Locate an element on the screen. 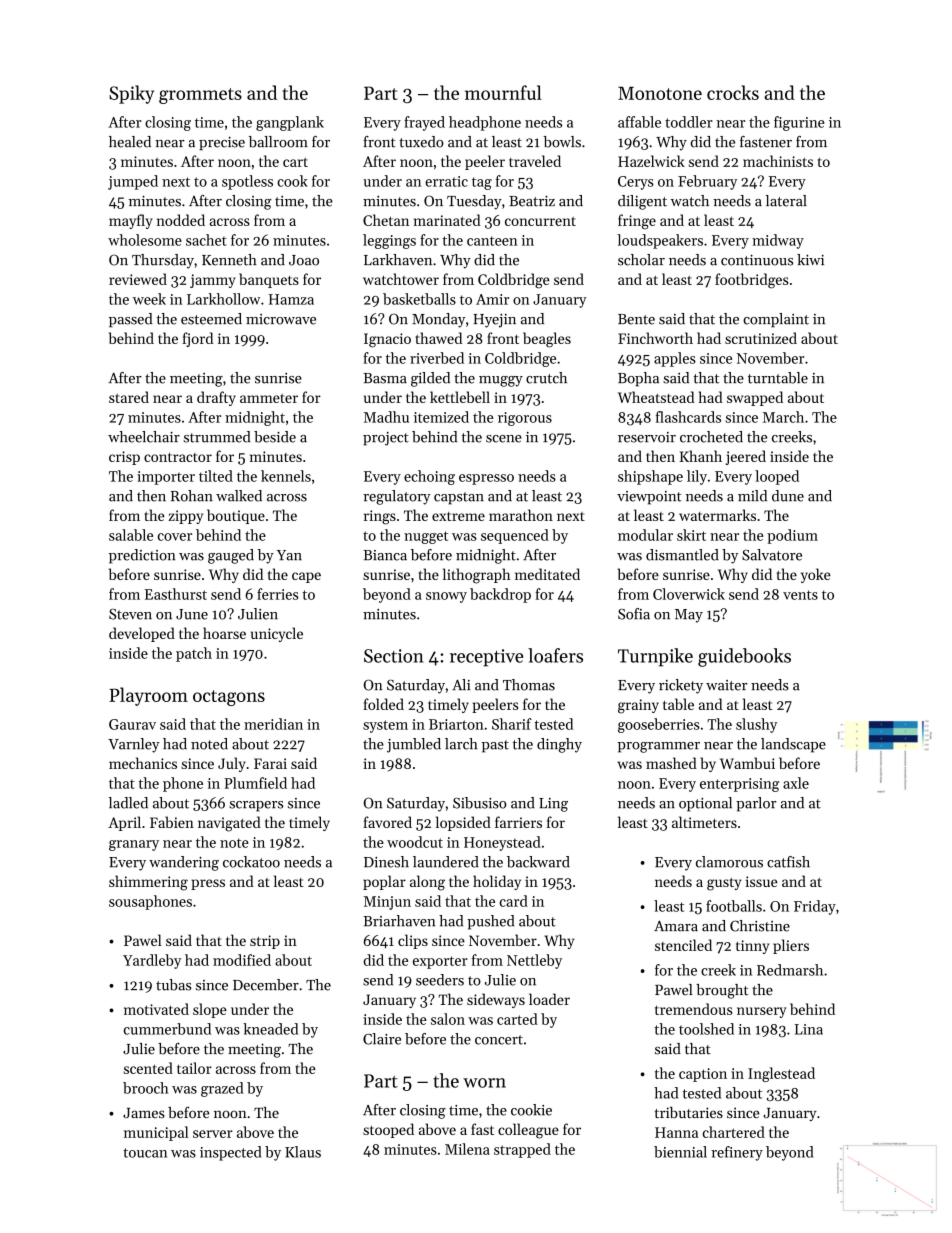  toucan is located at coordinates (145, 1153).
